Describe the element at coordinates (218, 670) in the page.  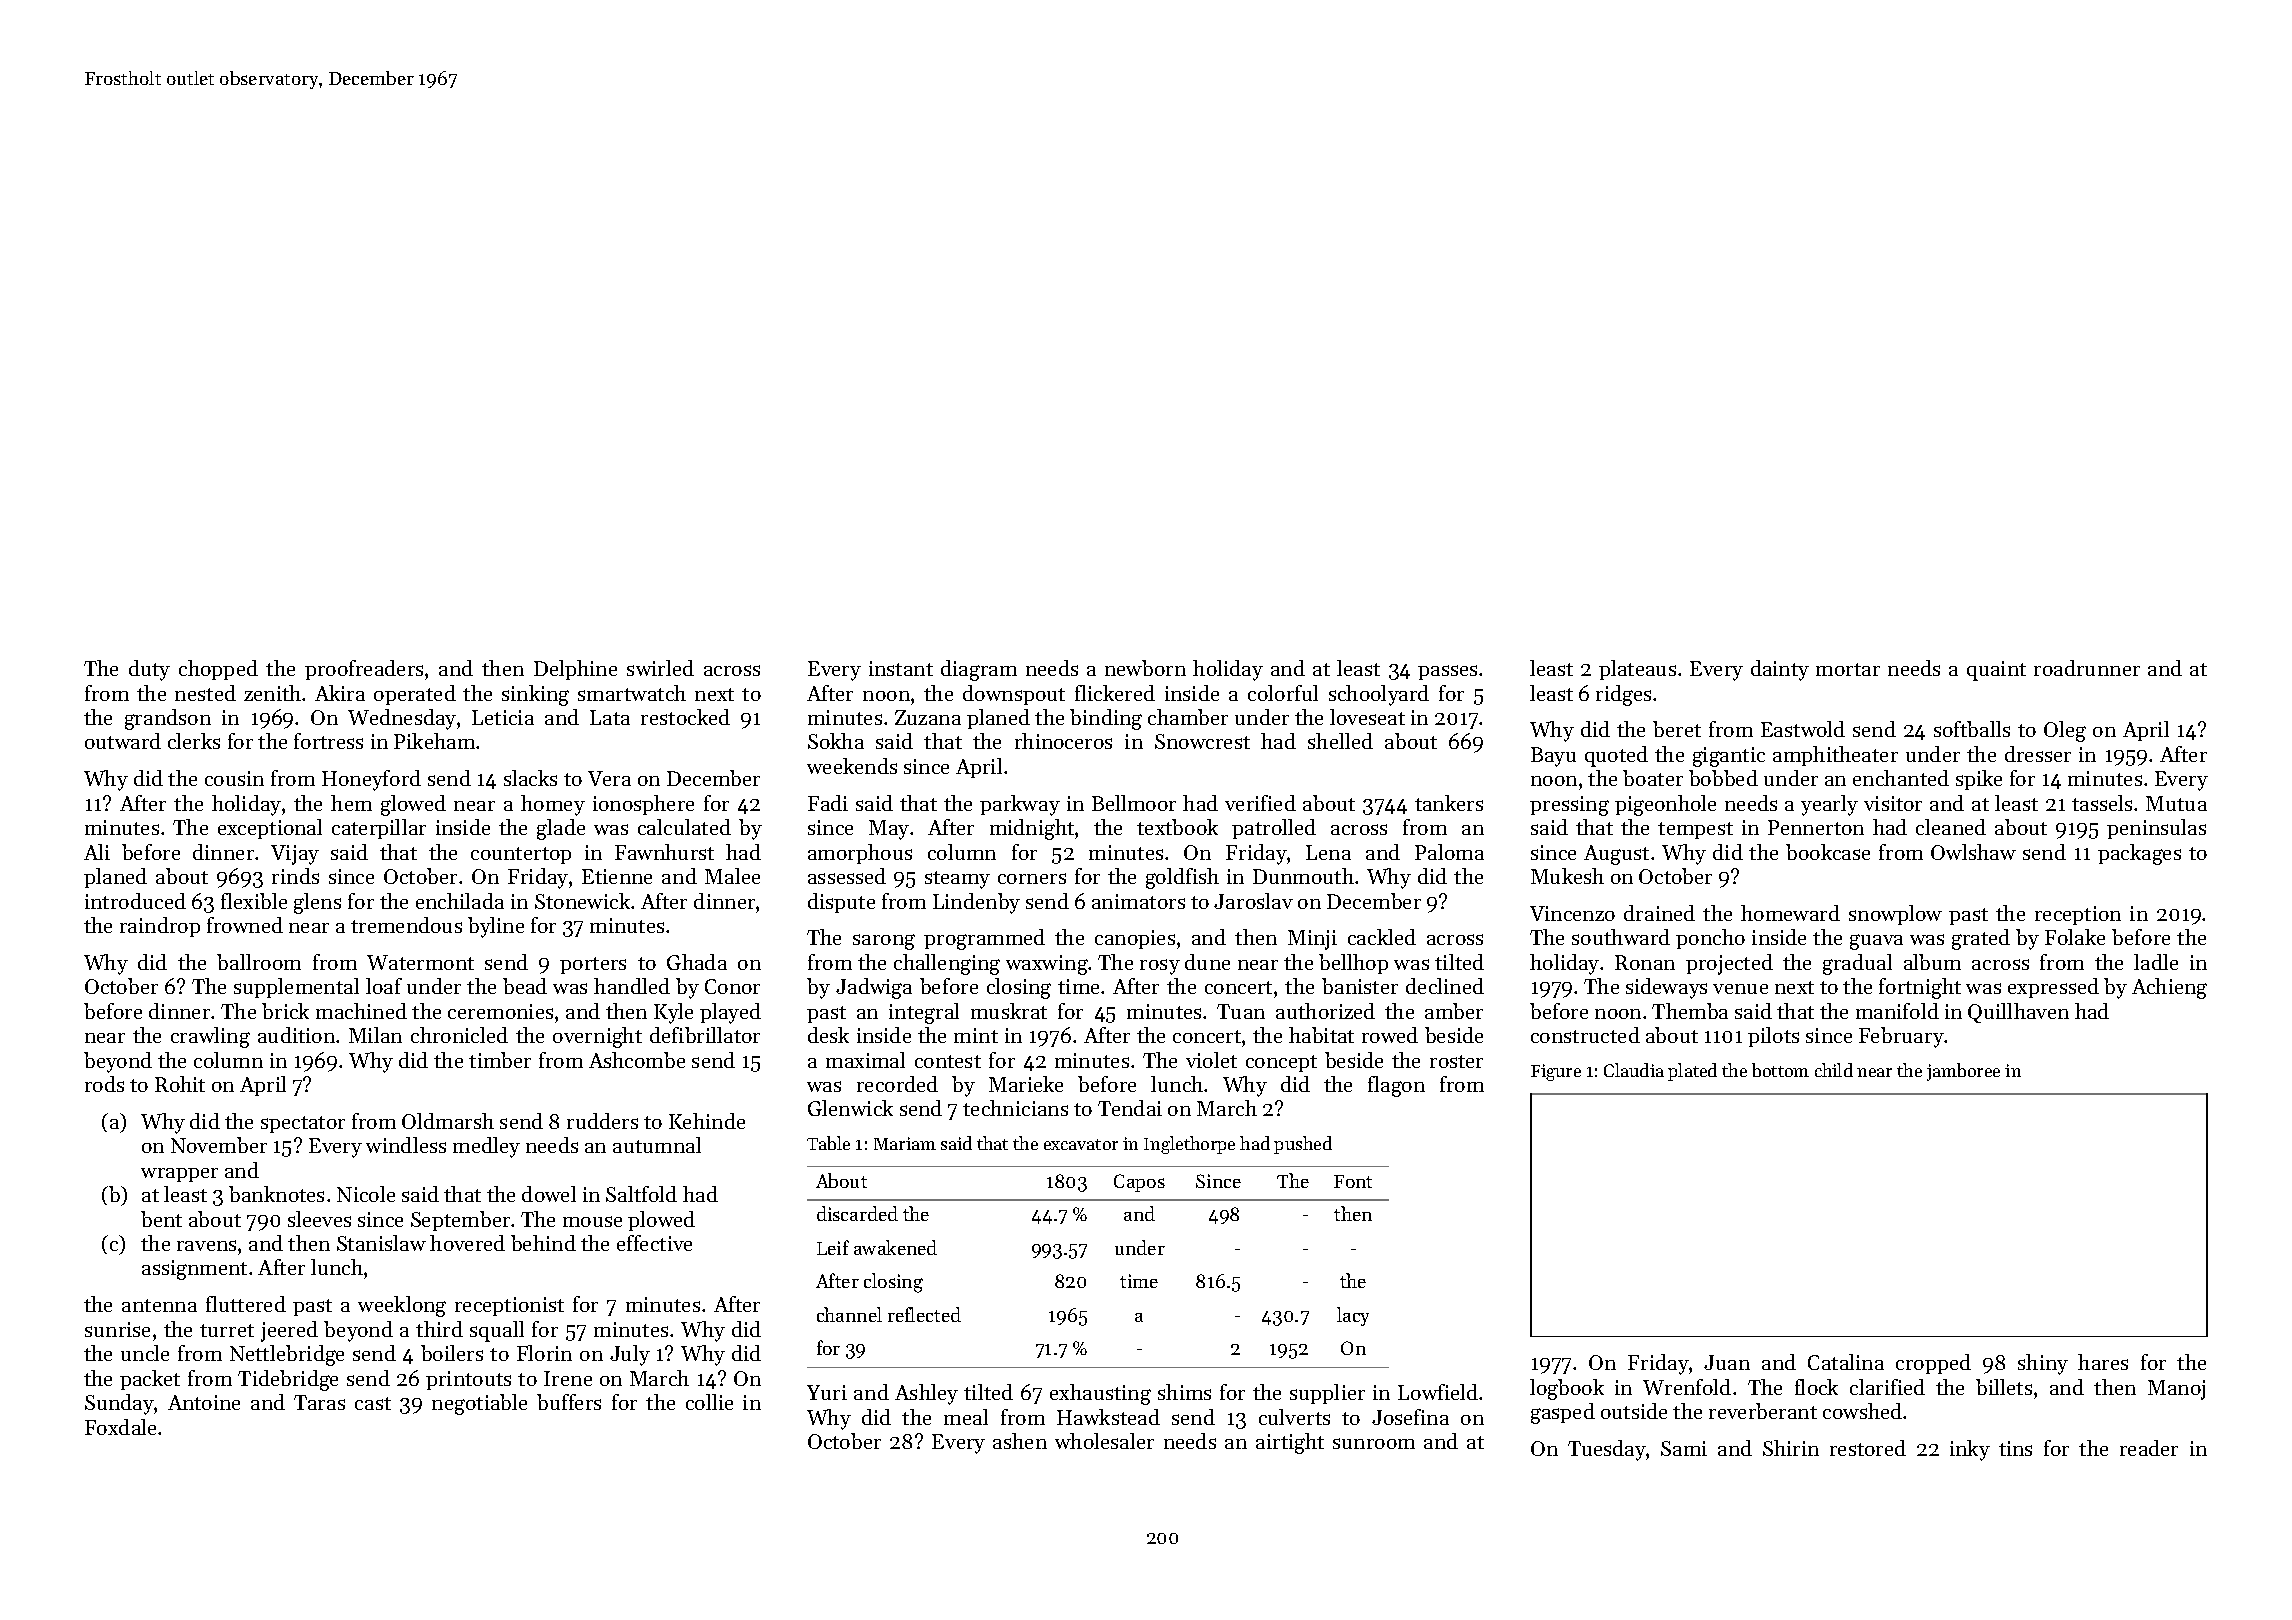
I see `chopped` at that location.
